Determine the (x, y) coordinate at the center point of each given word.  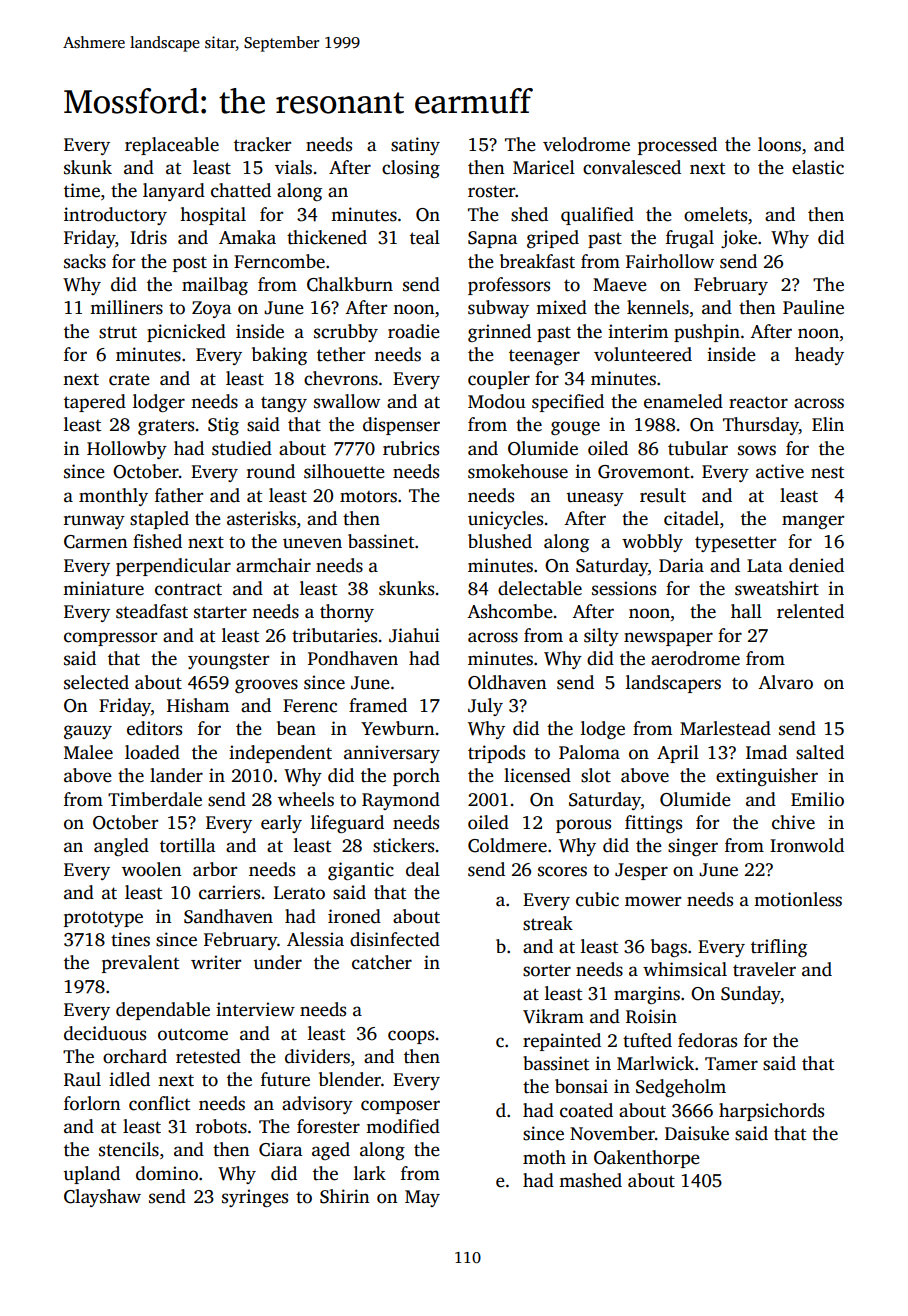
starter (220, 613)
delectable (540, 588)
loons (779, 144)
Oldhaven (507, 682)
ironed (354, 916)
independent (280, 754)
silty (601, 637)
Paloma (589, 752)
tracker (262, 144)
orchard (135, 1056)
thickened (327, 237)
